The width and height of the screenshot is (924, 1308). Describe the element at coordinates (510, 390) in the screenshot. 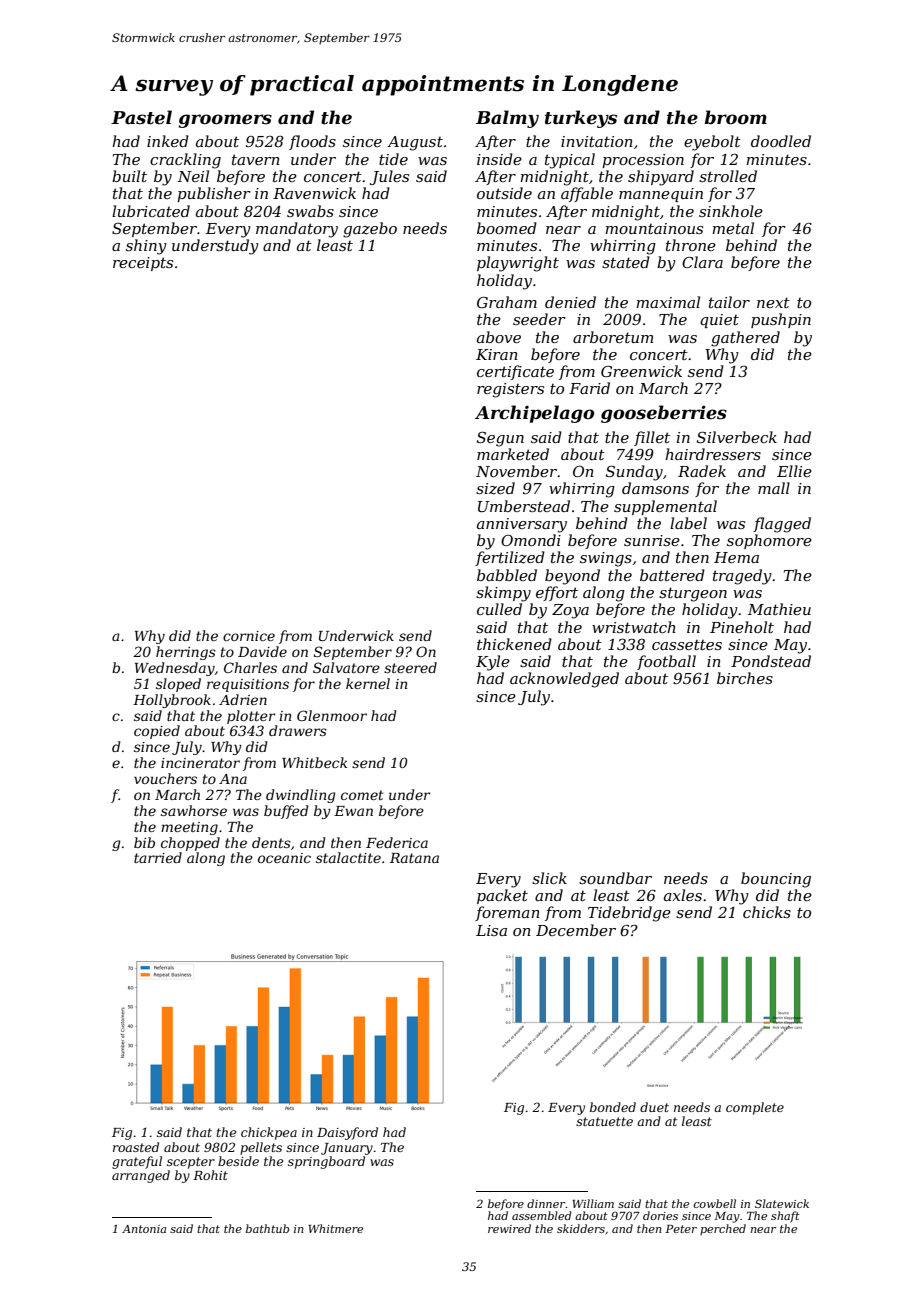

I see `registers` at that location.
